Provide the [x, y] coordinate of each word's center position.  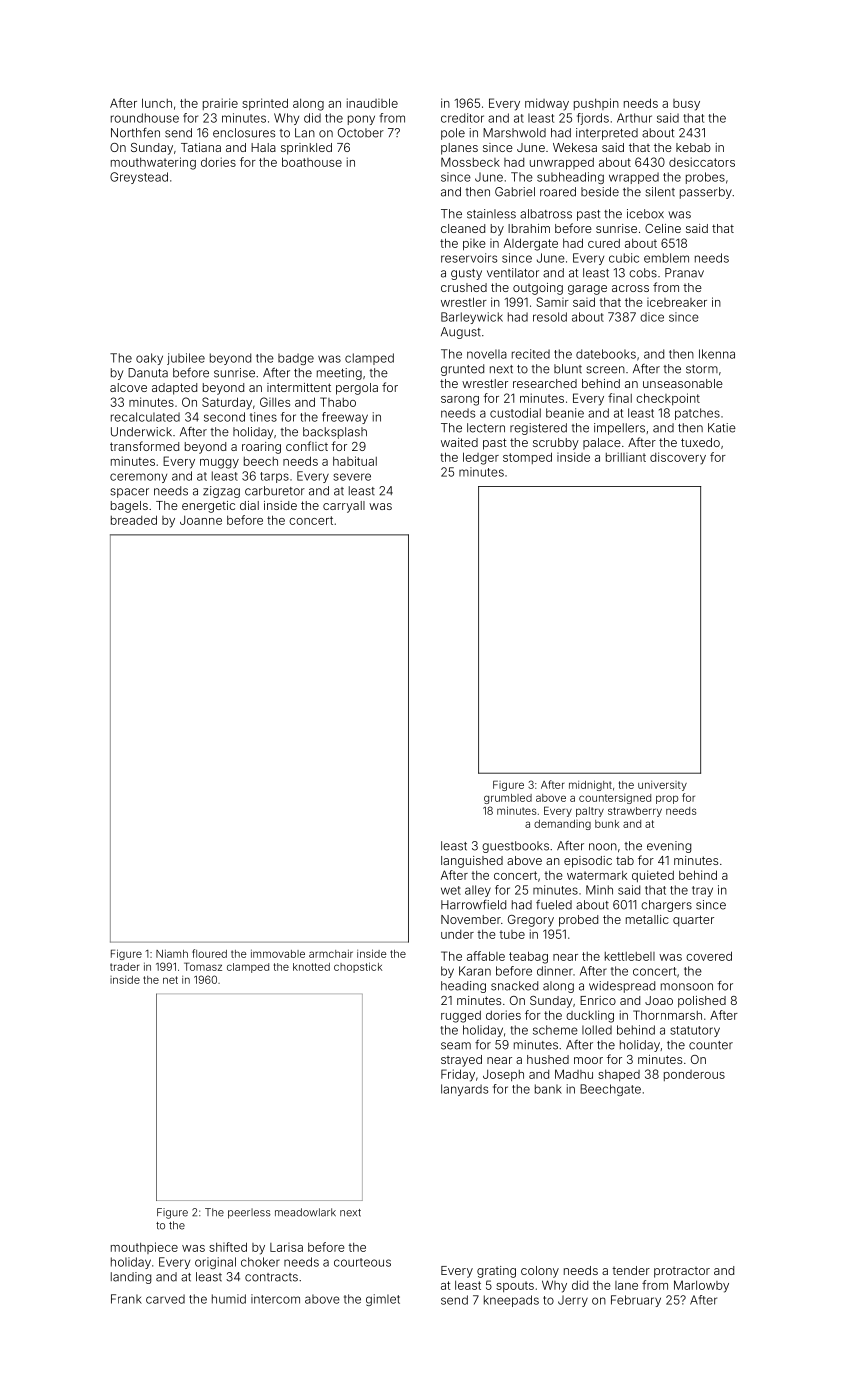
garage [587, 290]
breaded [134, 520]
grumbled [508, 799]
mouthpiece [144, 1248]
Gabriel [515, 192]
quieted [653, 876]
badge [296, 359]
